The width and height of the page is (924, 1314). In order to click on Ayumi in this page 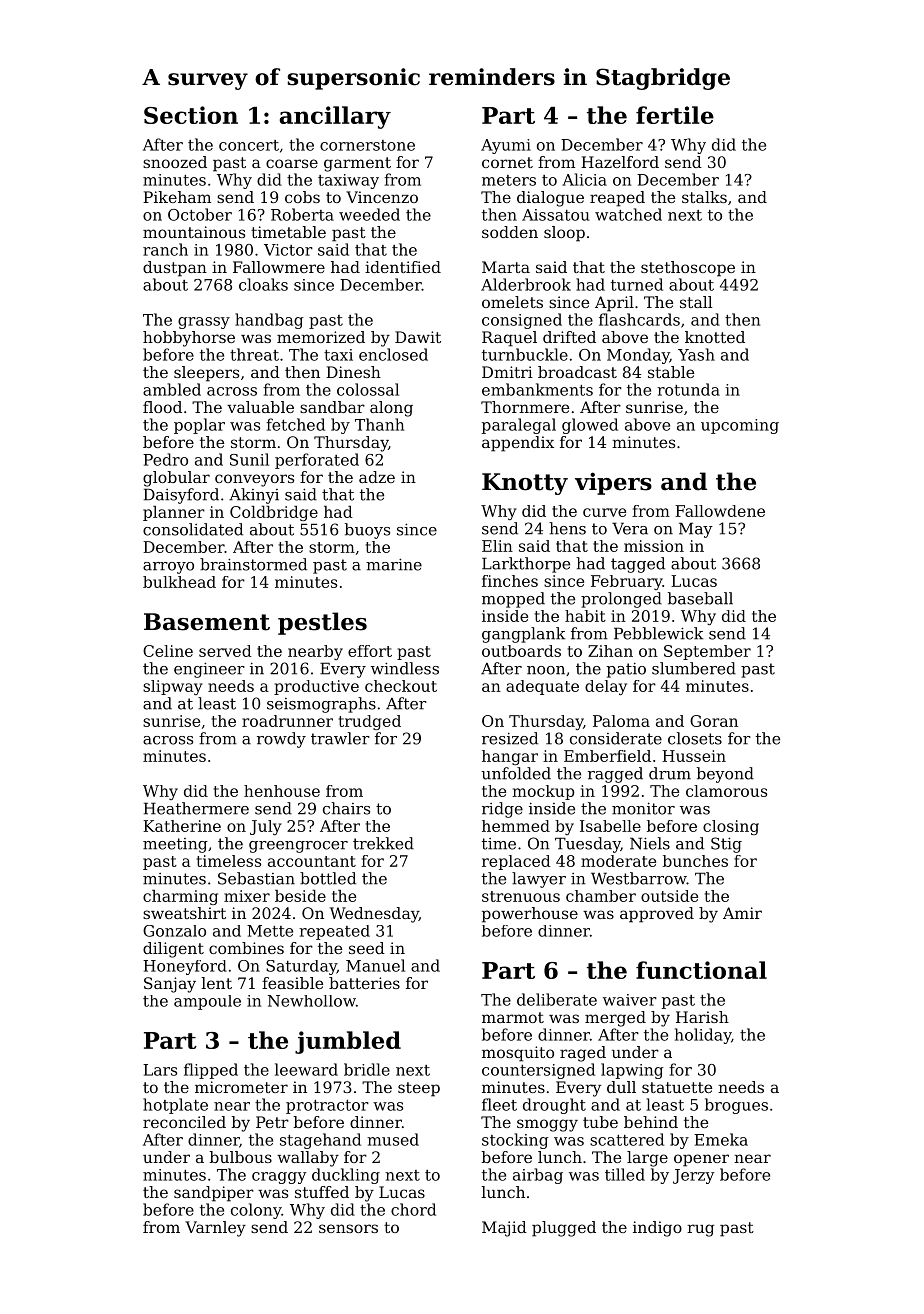, I will do `click(506, 146)`.
